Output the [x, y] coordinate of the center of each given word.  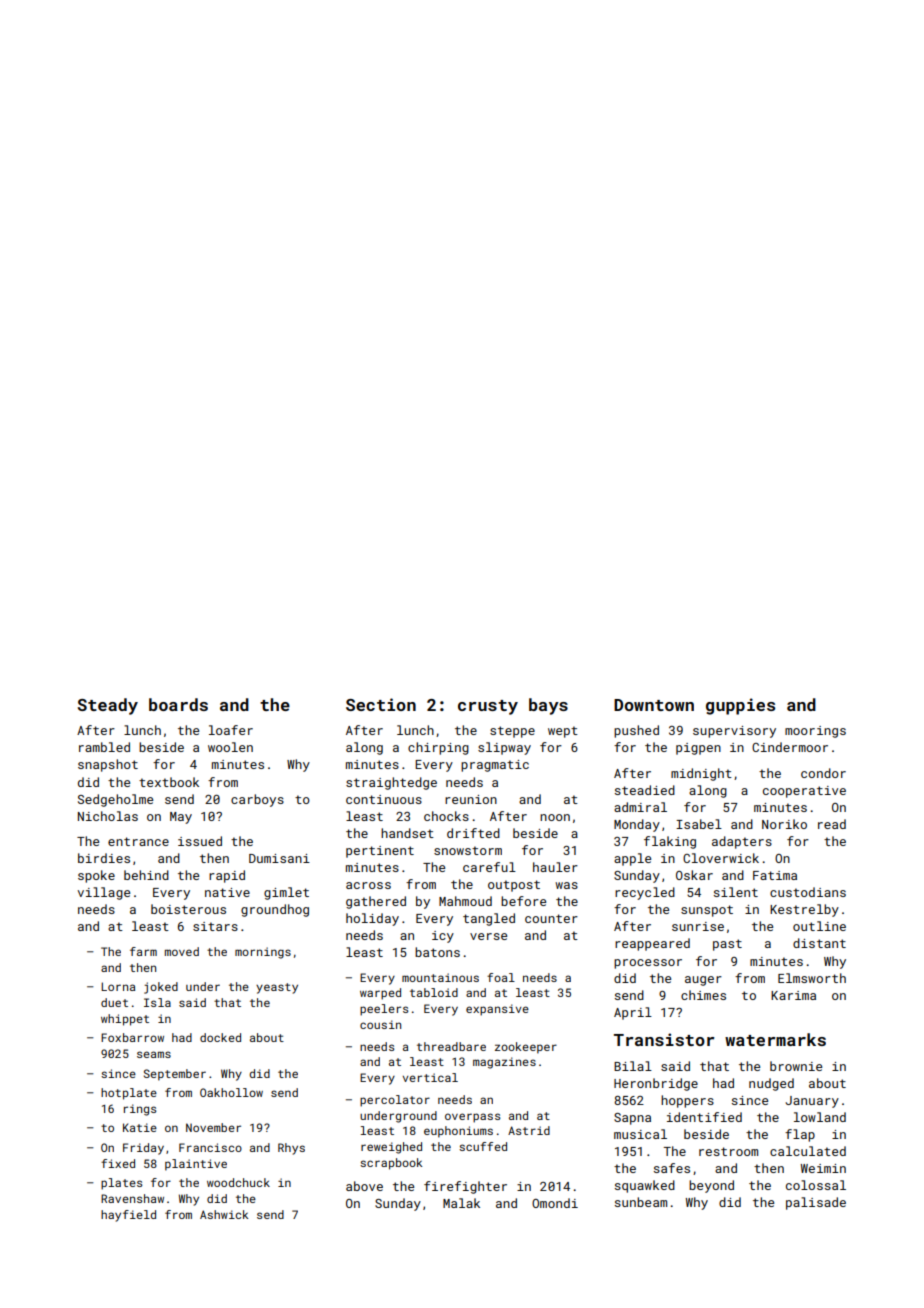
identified [704, 1117]
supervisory [734, 732]
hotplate [129, 1094]
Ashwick [224, 1214]
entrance [138, 841]
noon [555, 817]
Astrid [529, 1130]
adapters [742, 842]
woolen [230, 747]
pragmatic [495, 766]
